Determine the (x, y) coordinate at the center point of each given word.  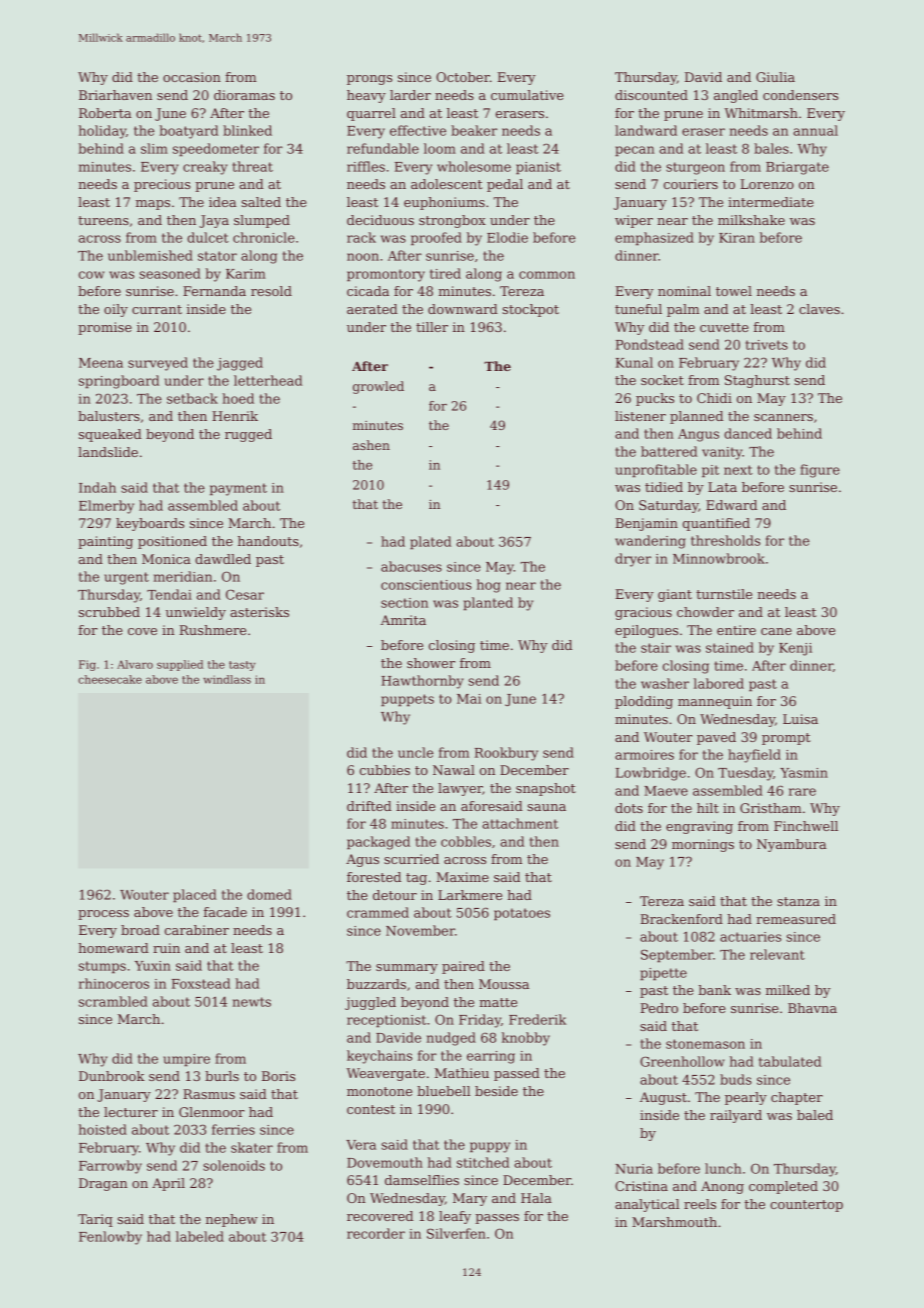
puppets (407, 700)
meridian (183, 576)
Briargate (797, 168)
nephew (232, 1220)
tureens (103, 220)
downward (463, 309)
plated (430, 542)
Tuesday (745, 774)
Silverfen (456, 1233)
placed (195, 895)
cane (776, 631)
